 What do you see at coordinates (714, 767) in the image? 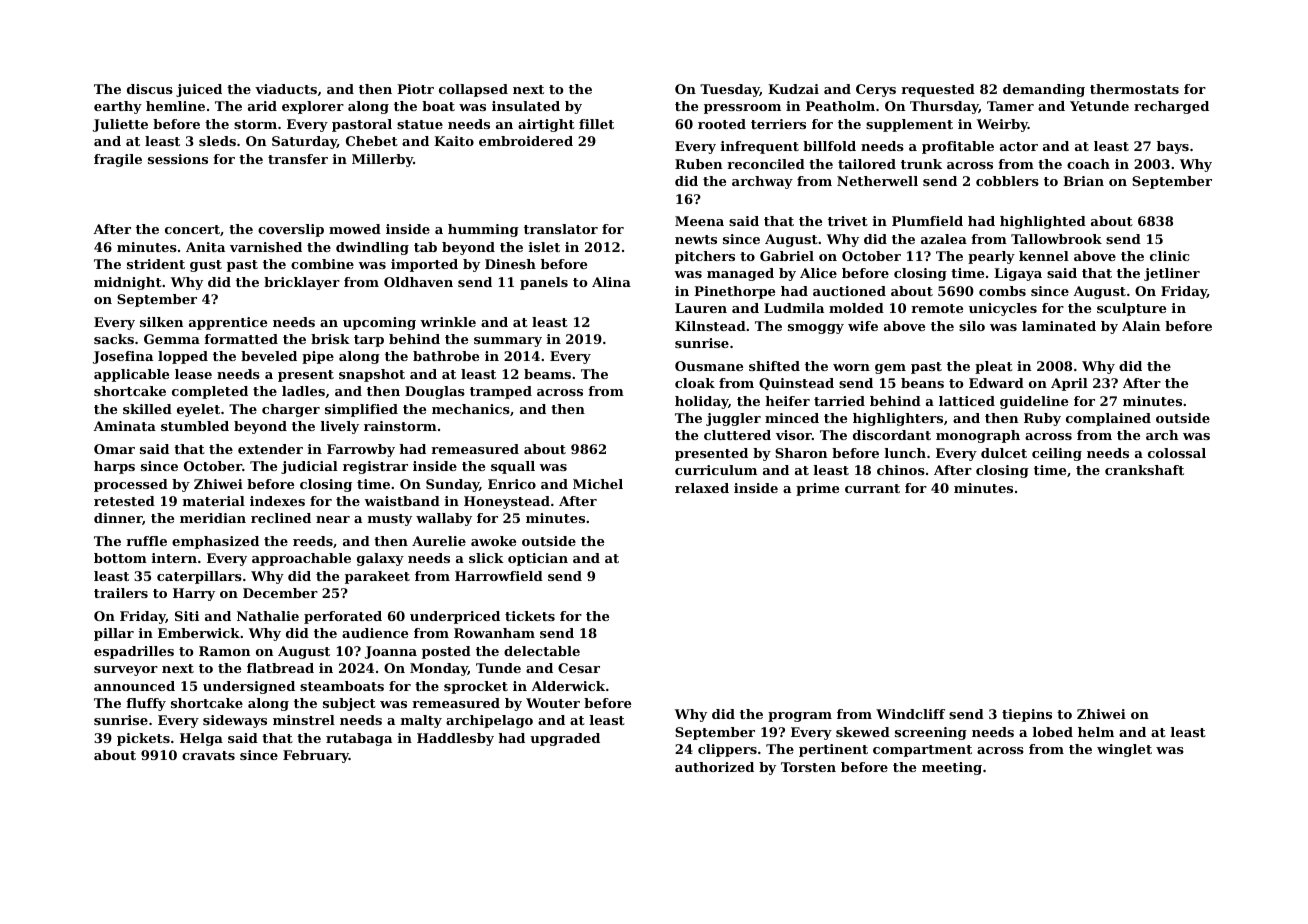
I see `authorized` at bounding box center [714, 767].
